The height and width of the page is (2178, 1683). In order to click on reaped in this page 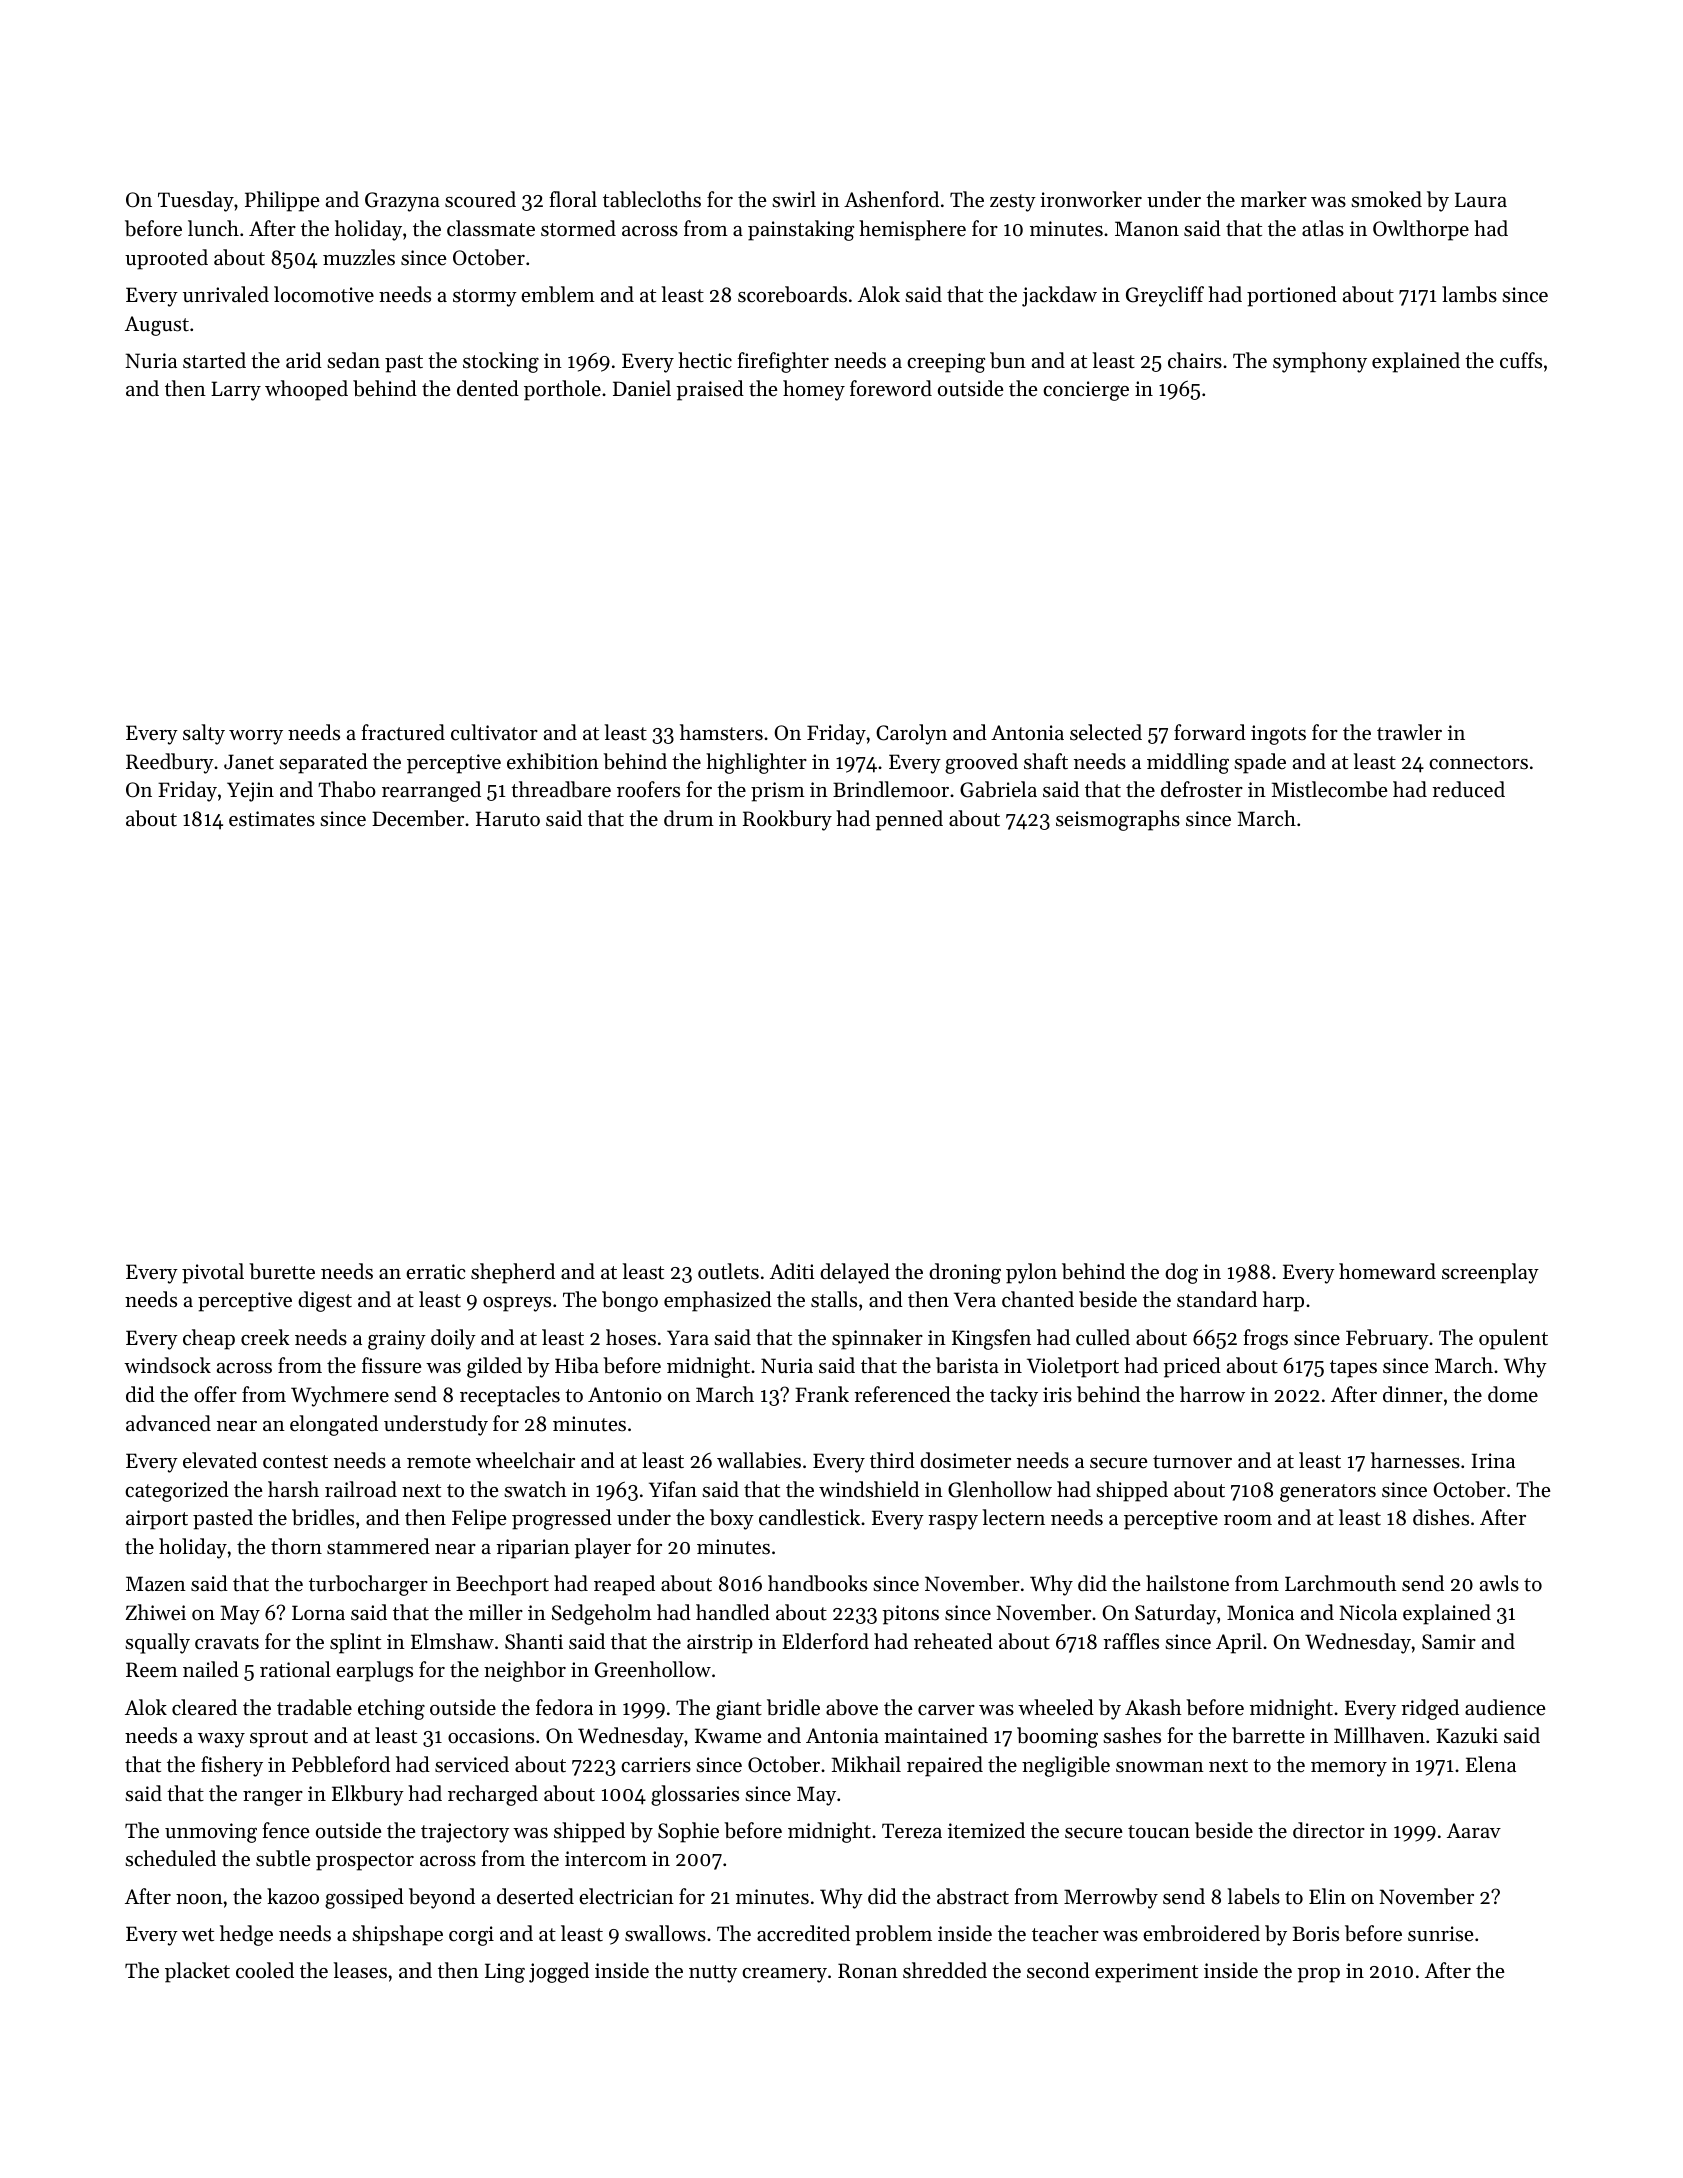, I will do `click(624, 1585)`.
